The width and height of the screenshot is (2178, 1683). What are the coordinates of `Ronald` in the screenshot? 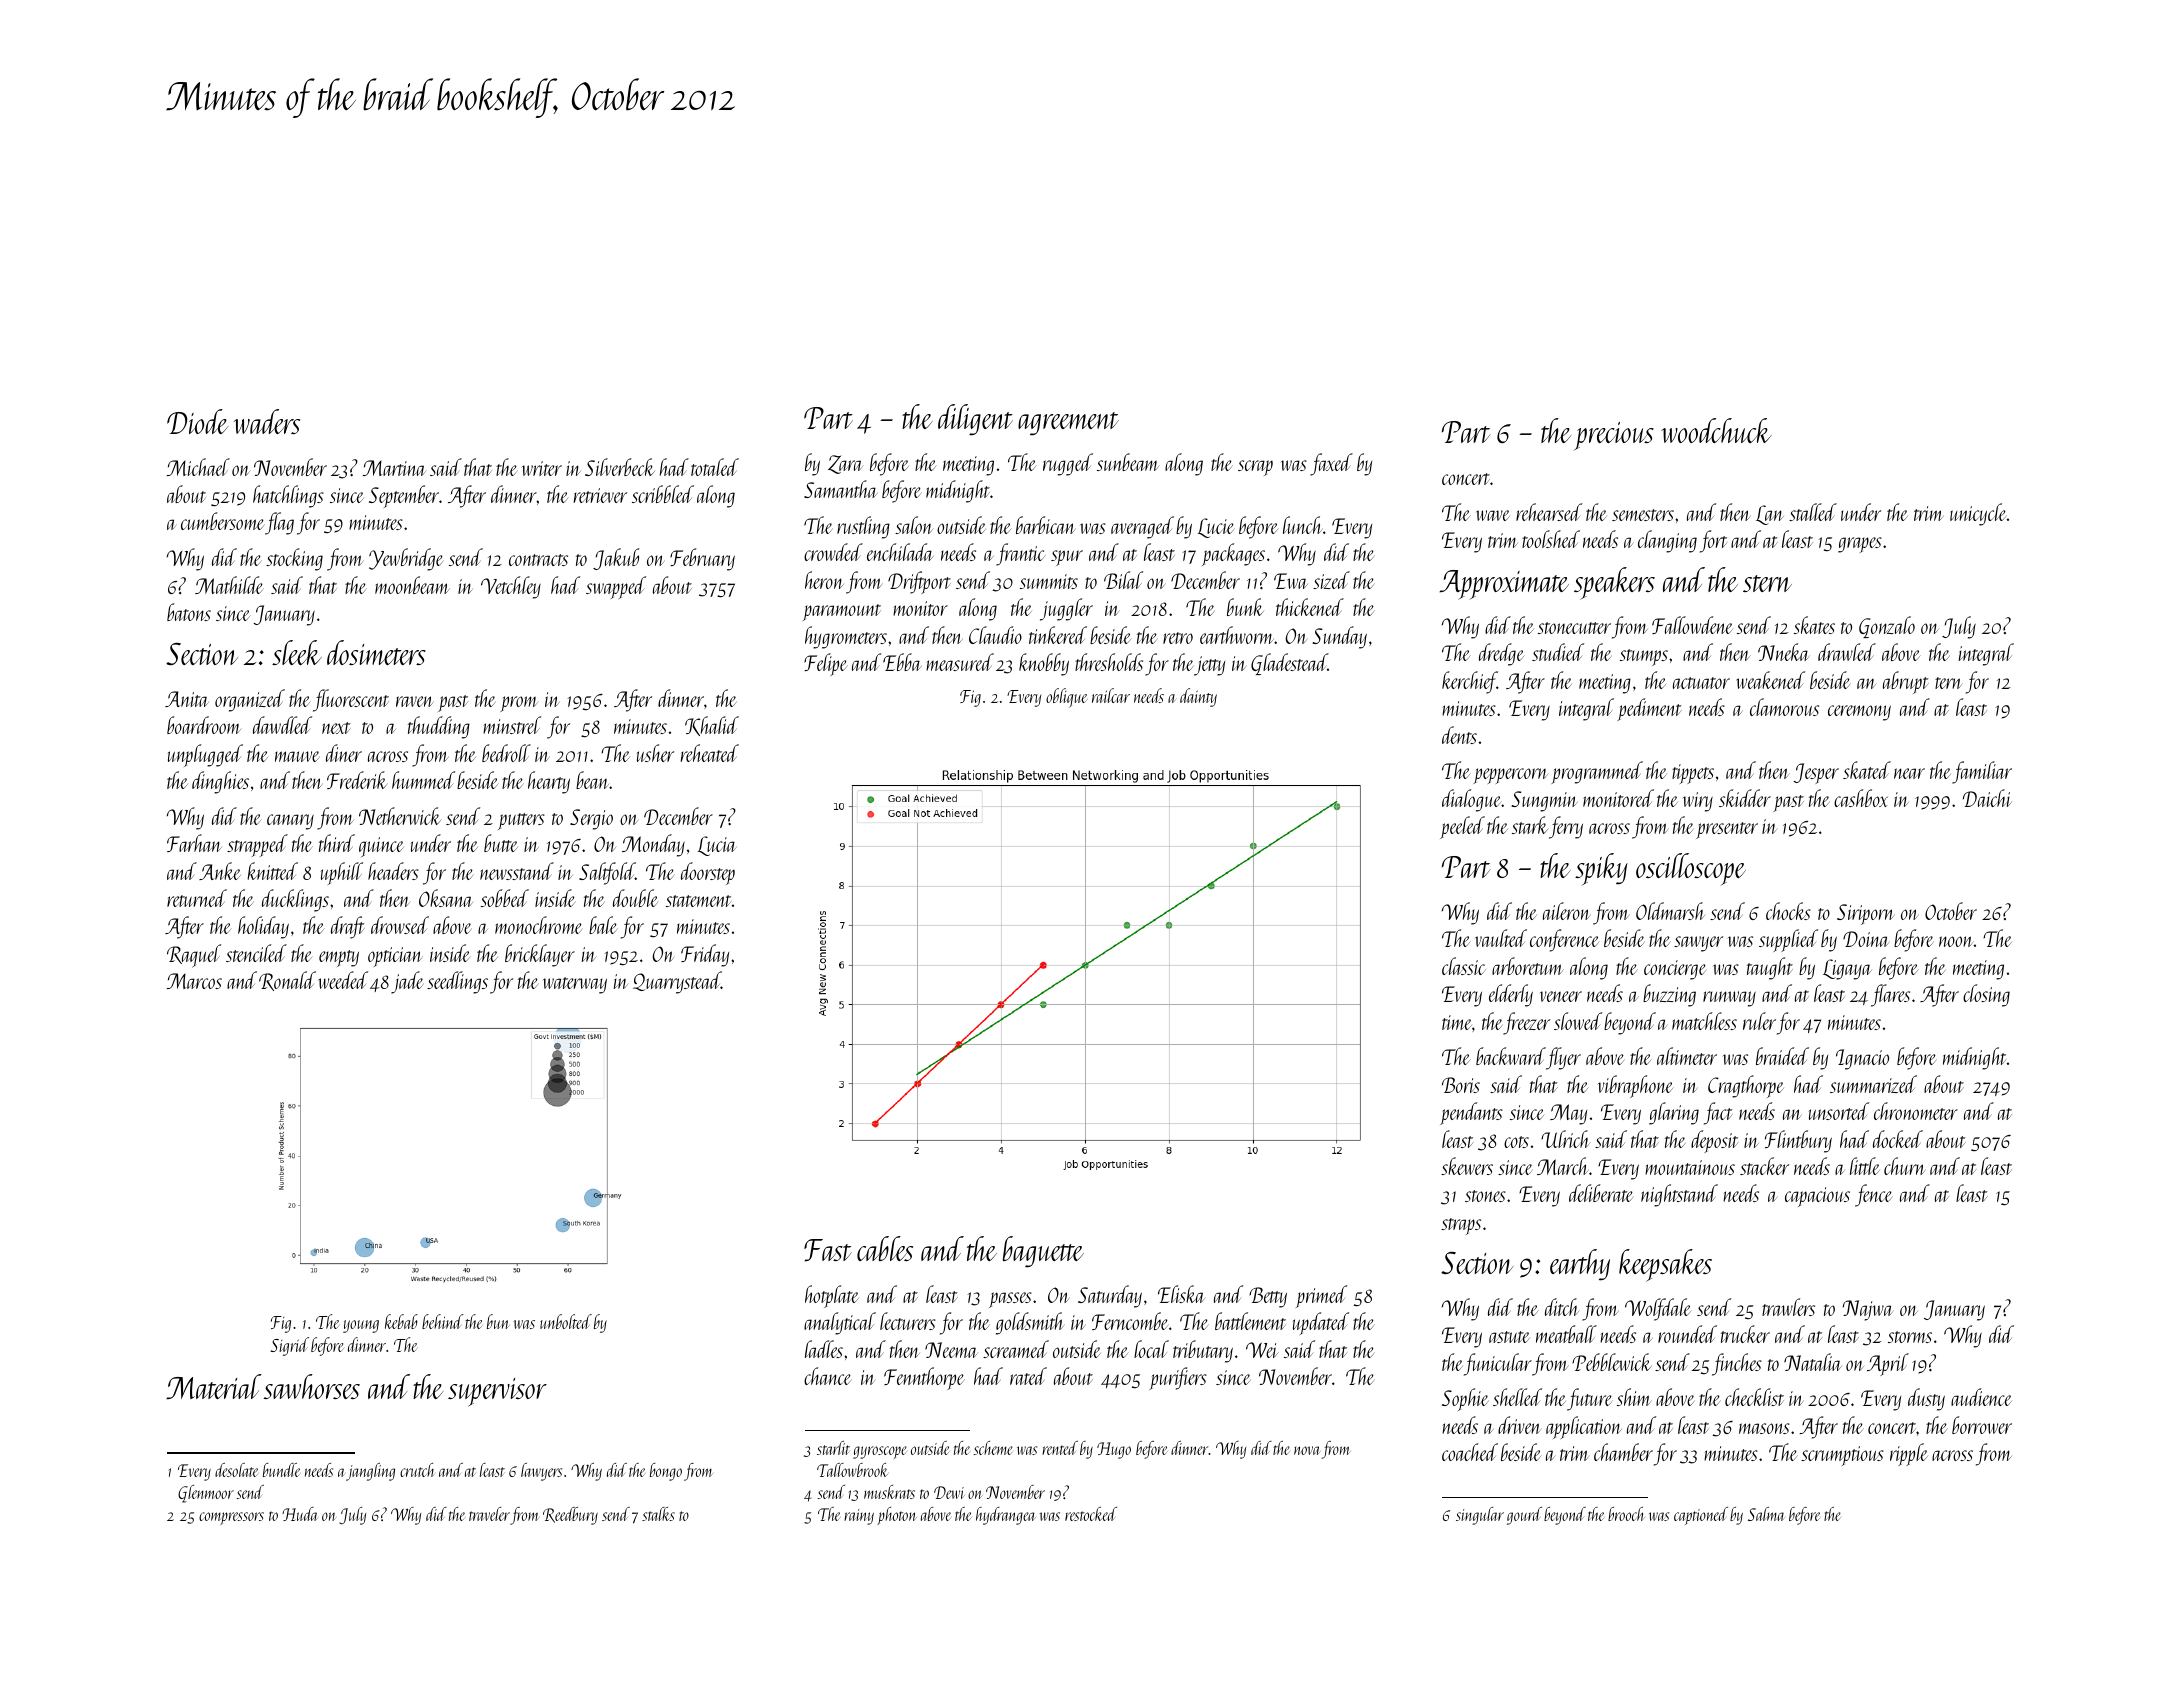 It's located at (287, 981).
